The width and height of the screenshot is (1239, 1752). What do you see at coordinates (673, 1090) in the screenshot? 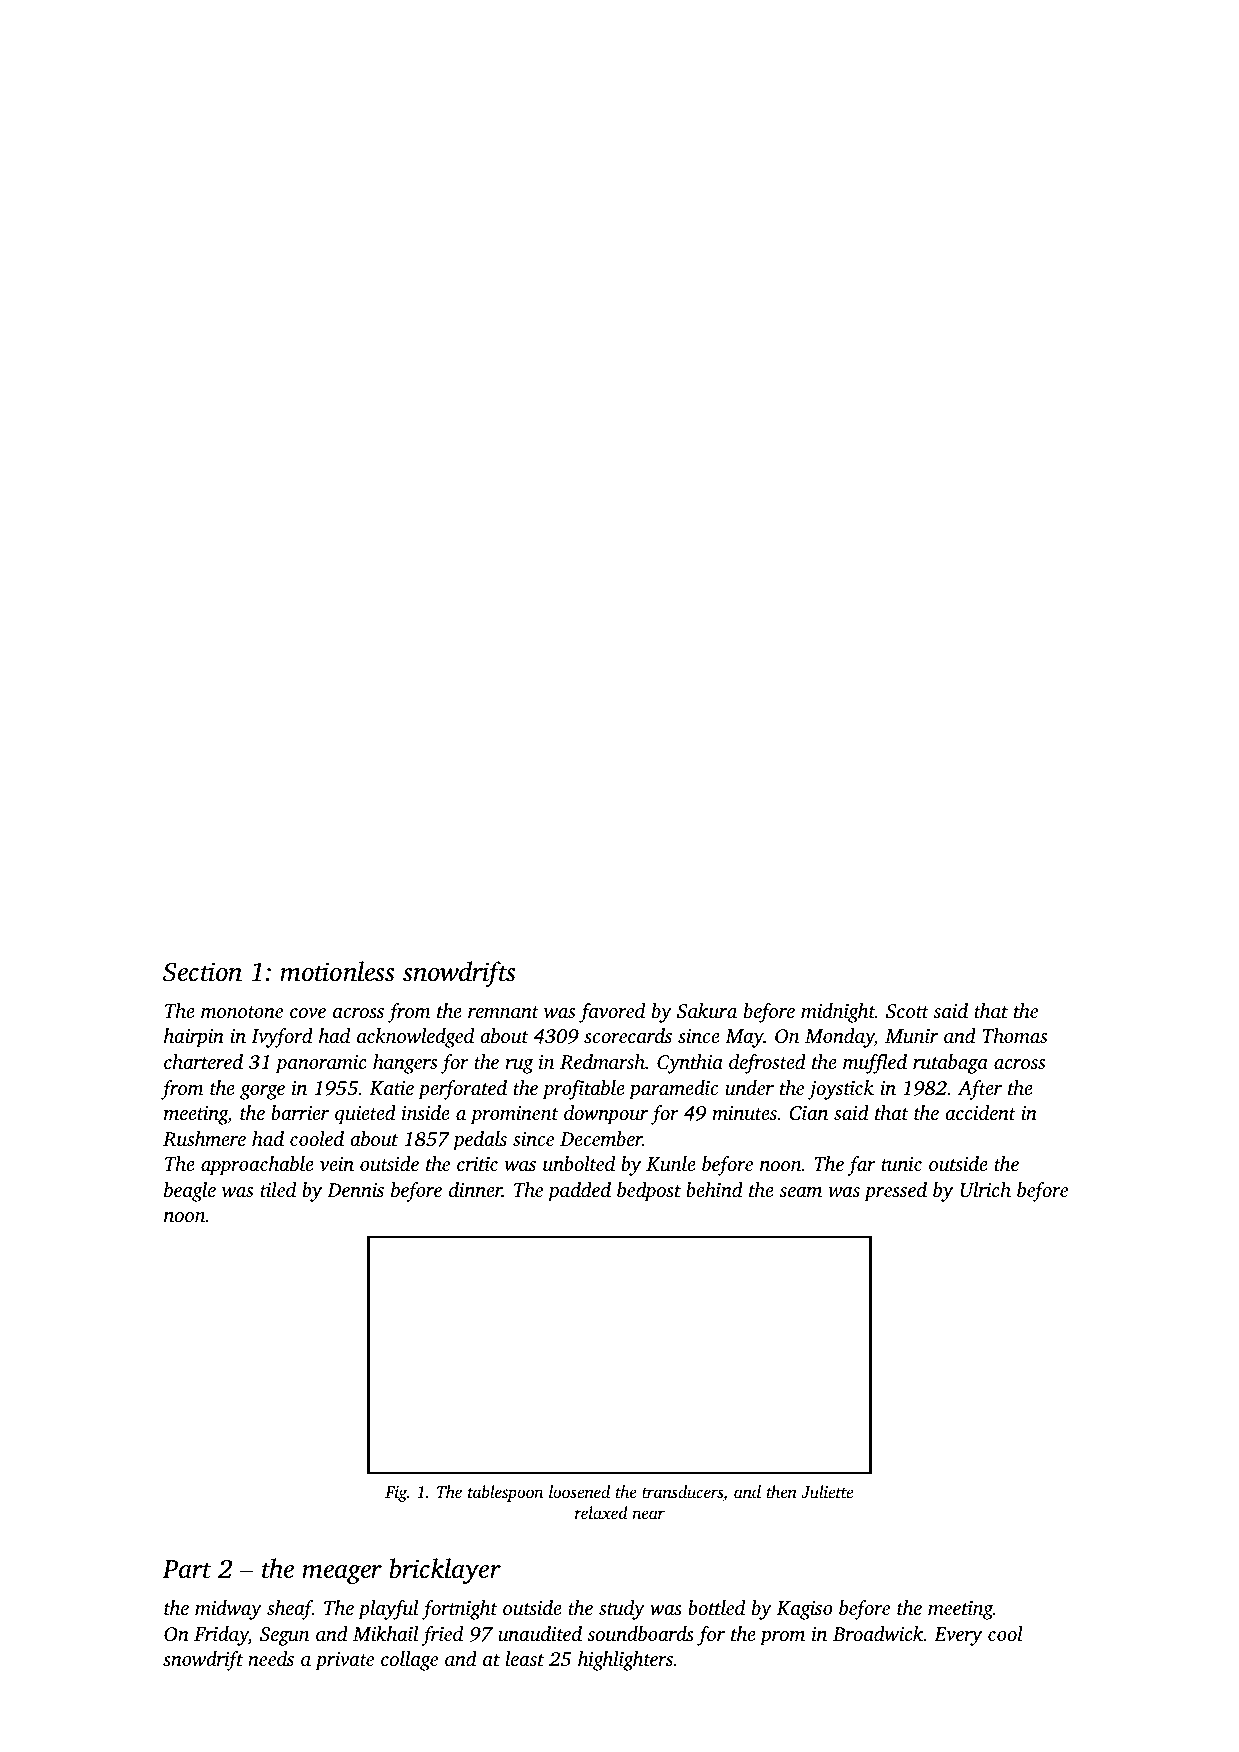
I see `paramedic` at bounding box center [673, 1090].
